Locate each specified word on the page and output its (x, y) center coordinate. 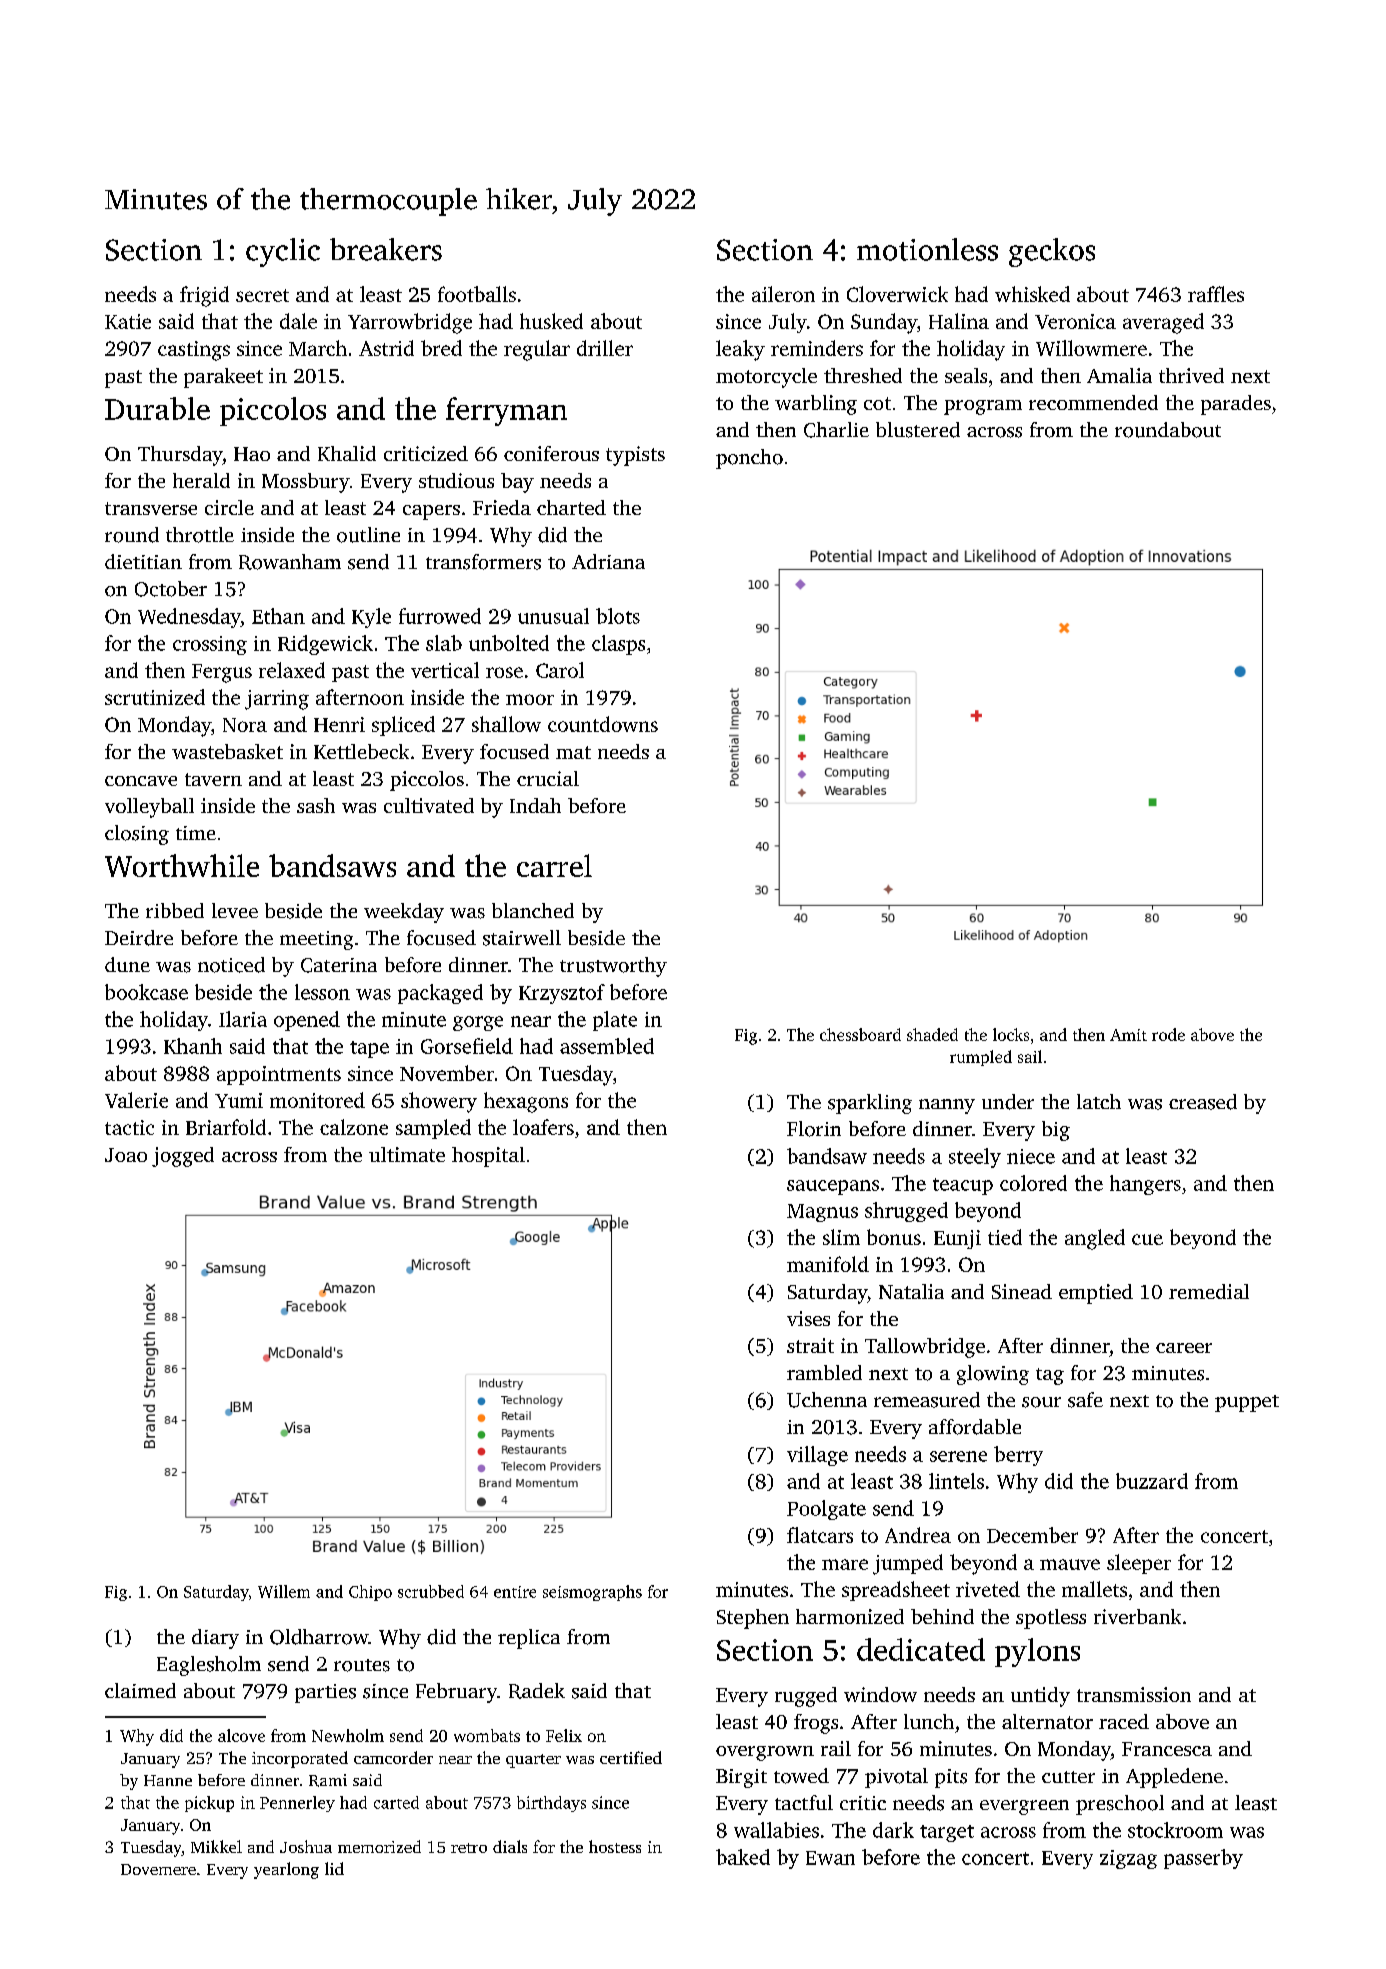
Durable (157, 408)
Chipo (370, 1593)
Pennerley (297, 1804)
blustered (918, 430)
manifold (828, 1264)
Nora (245, 725)
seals (966, 375)
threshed (863, 375)
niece (1031, 1156)
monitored (317, 1100)
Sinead (1022, 1291)
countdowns (603, 724)
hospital (488, 1157)
